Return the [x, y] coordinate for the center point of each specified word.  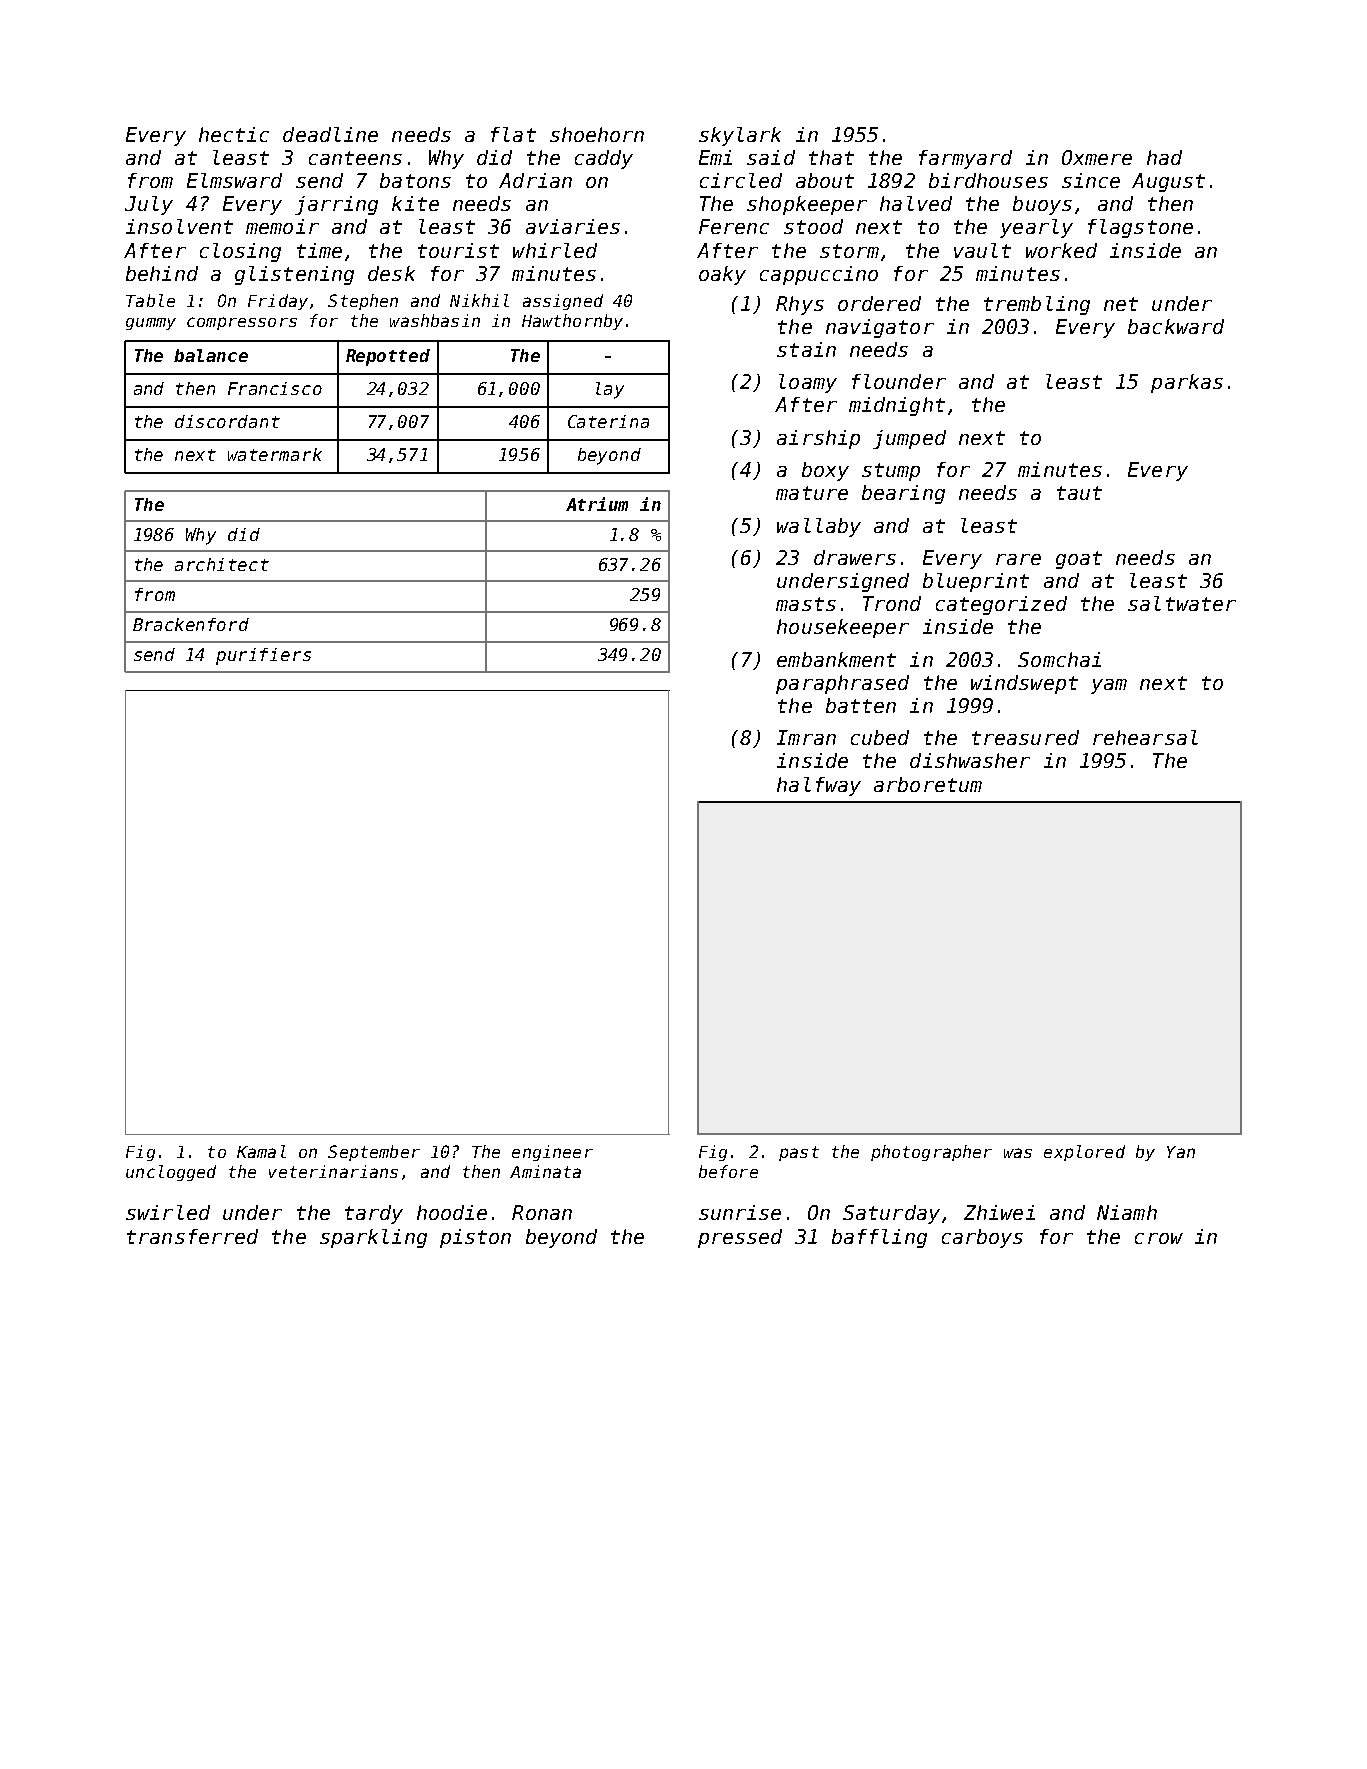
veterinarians [333, 1171]
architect [222, 564]
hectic [234, 134]
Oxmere [1097, 157]
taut [1079, 493]
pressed [740, 1238]
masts [806, 604]
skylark [740, 136]
